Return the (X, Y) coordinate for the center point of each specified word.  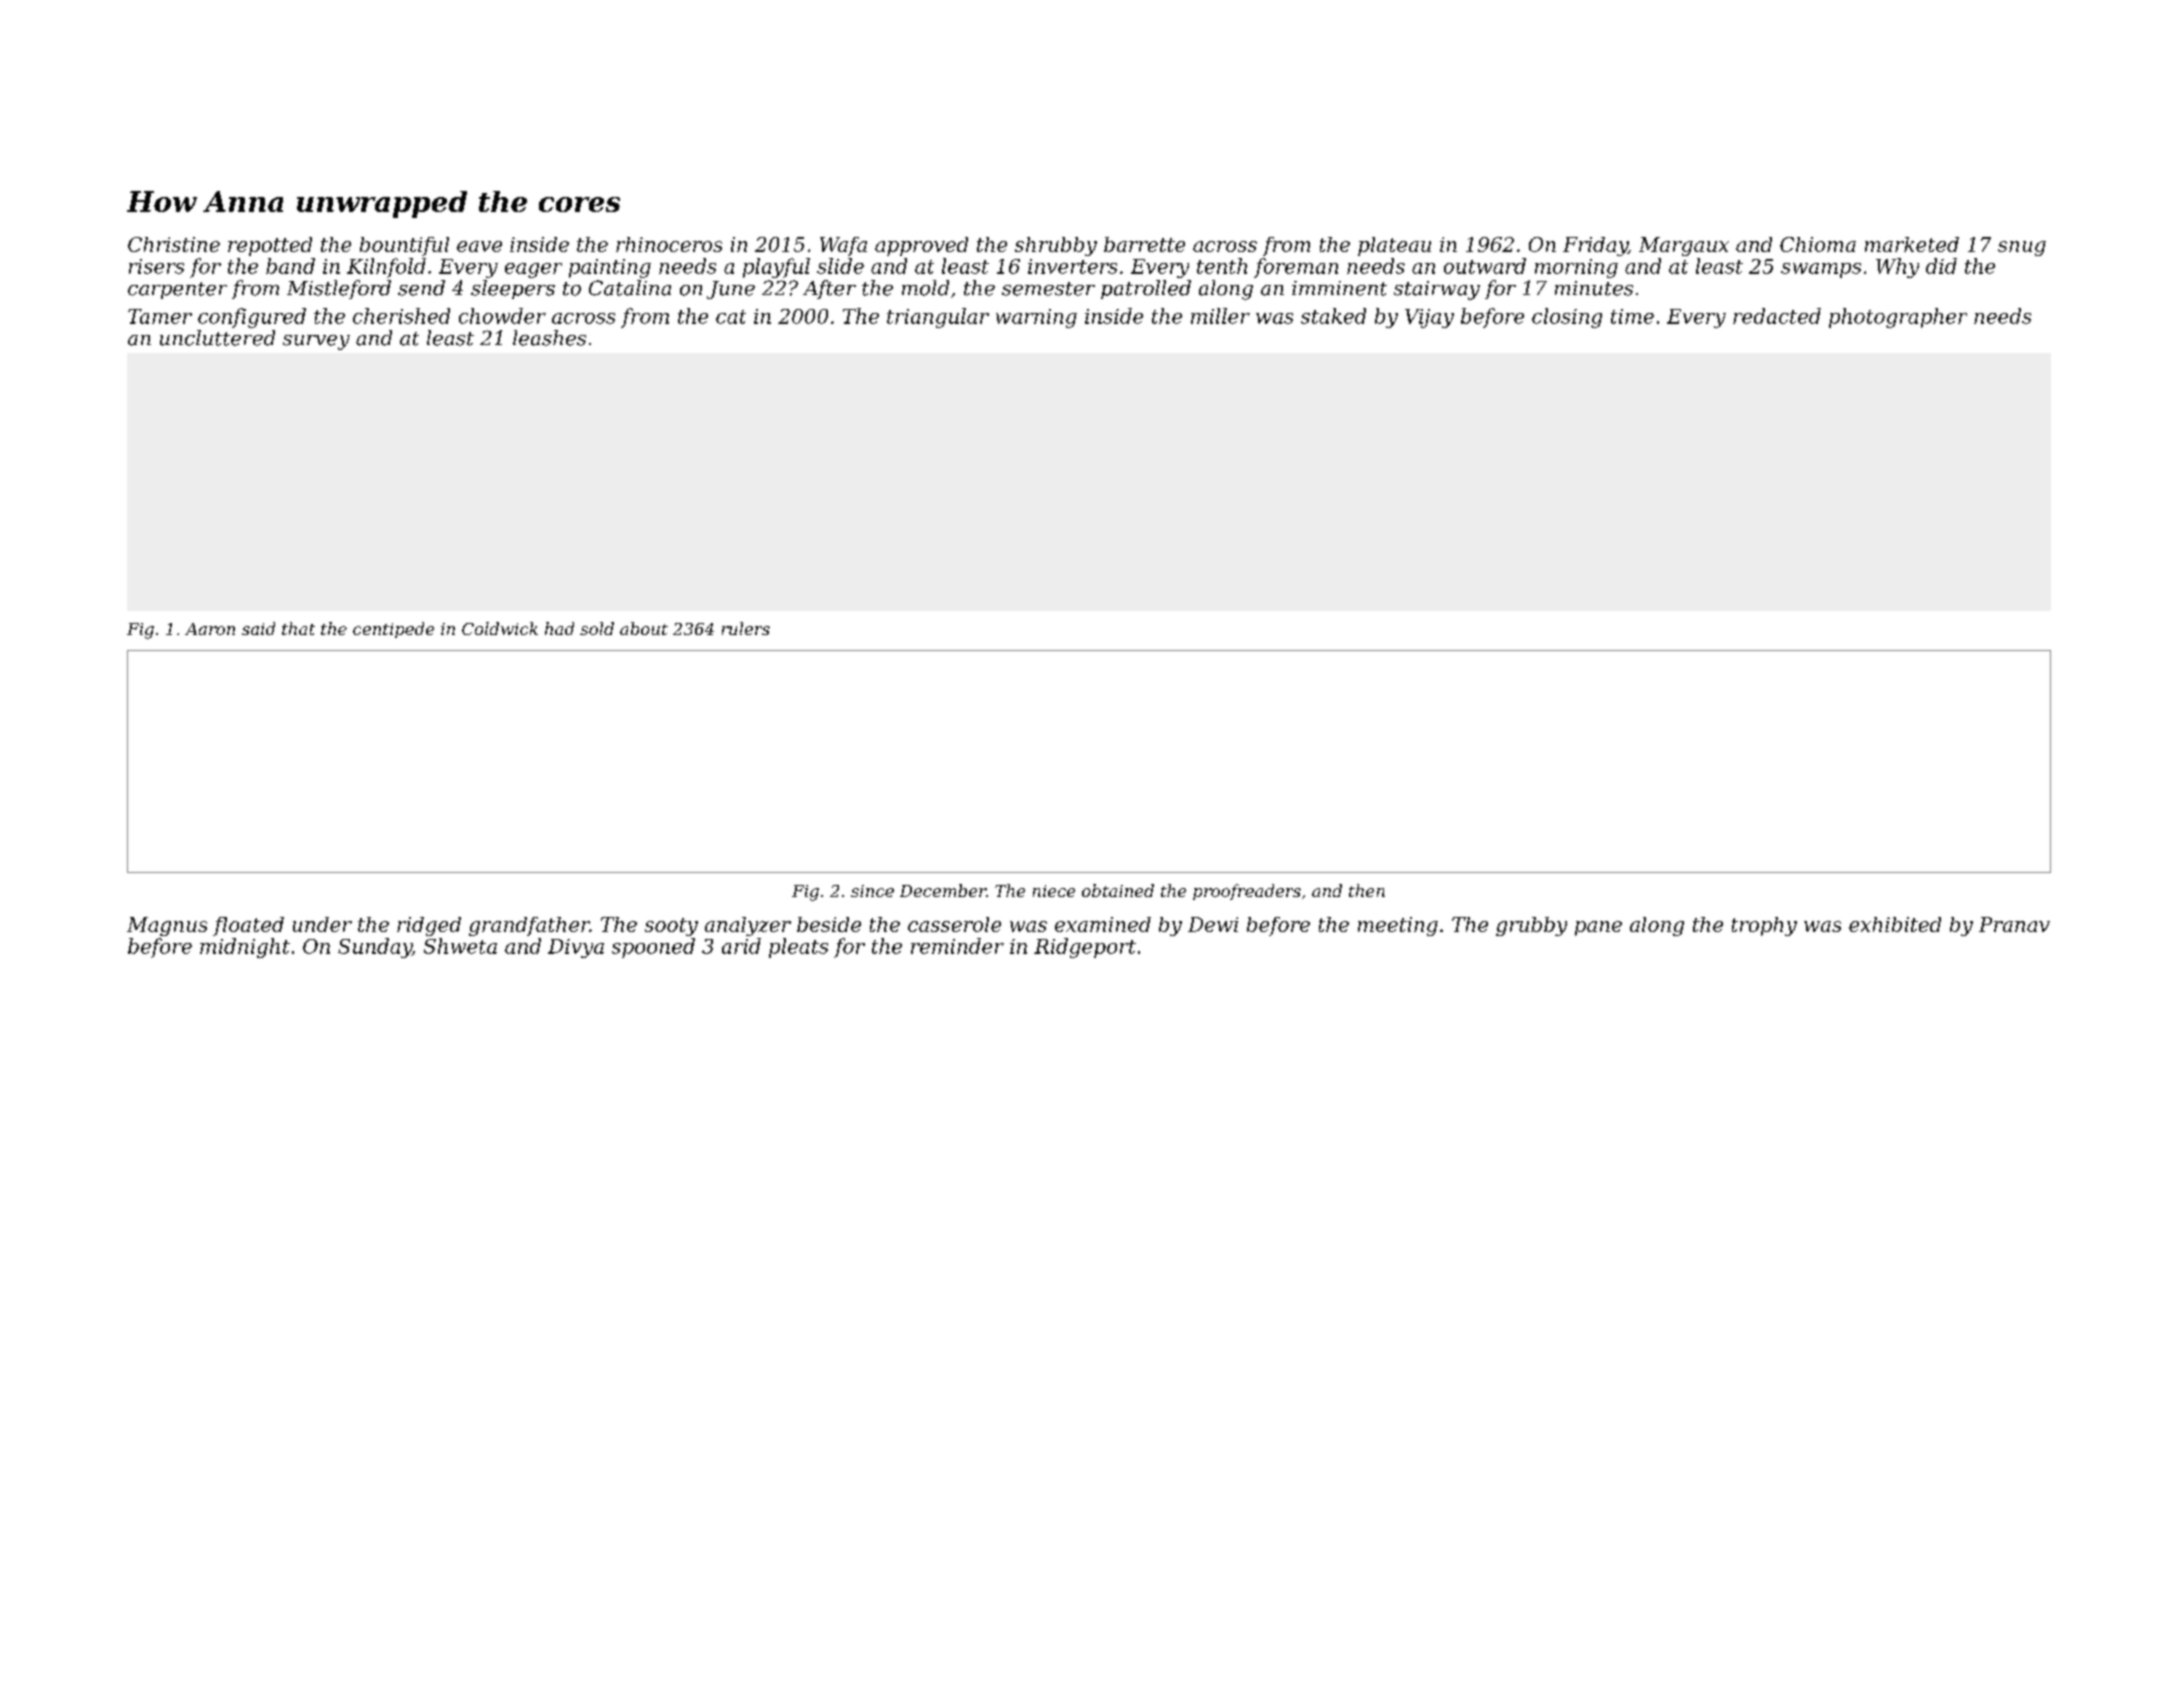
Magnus (167, 926)
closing (1567, 318)
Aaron (210, 629)
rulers (746, 628)
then (1367, 890)
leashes (549, 338)
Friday (1595, 246)
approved (921, 246)
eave (479, 246)
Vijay (1429, 318)
